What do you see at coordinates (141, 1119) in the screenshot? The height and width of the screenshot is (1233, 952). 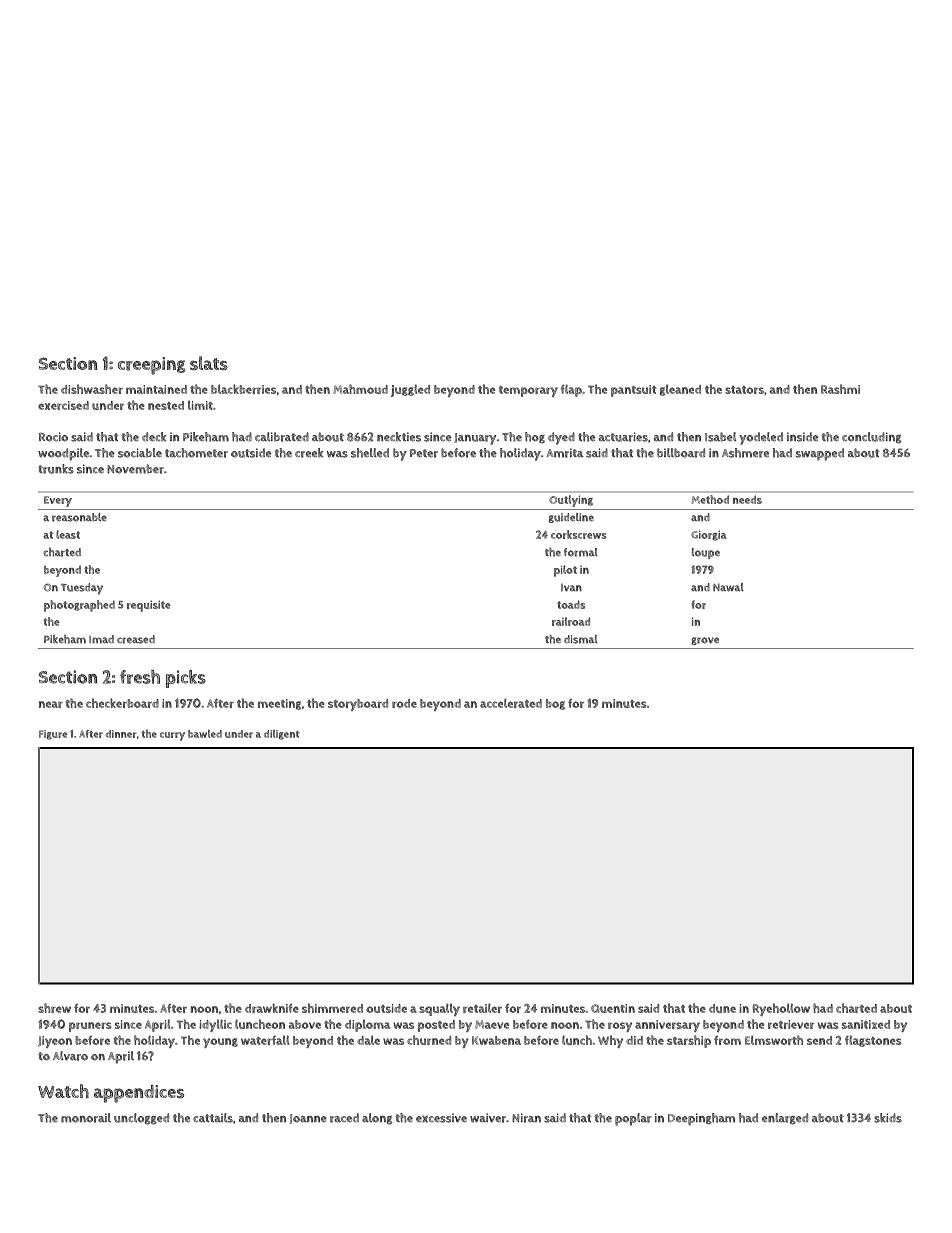 I see `unclogged` at bounding box center [141, 1119].
